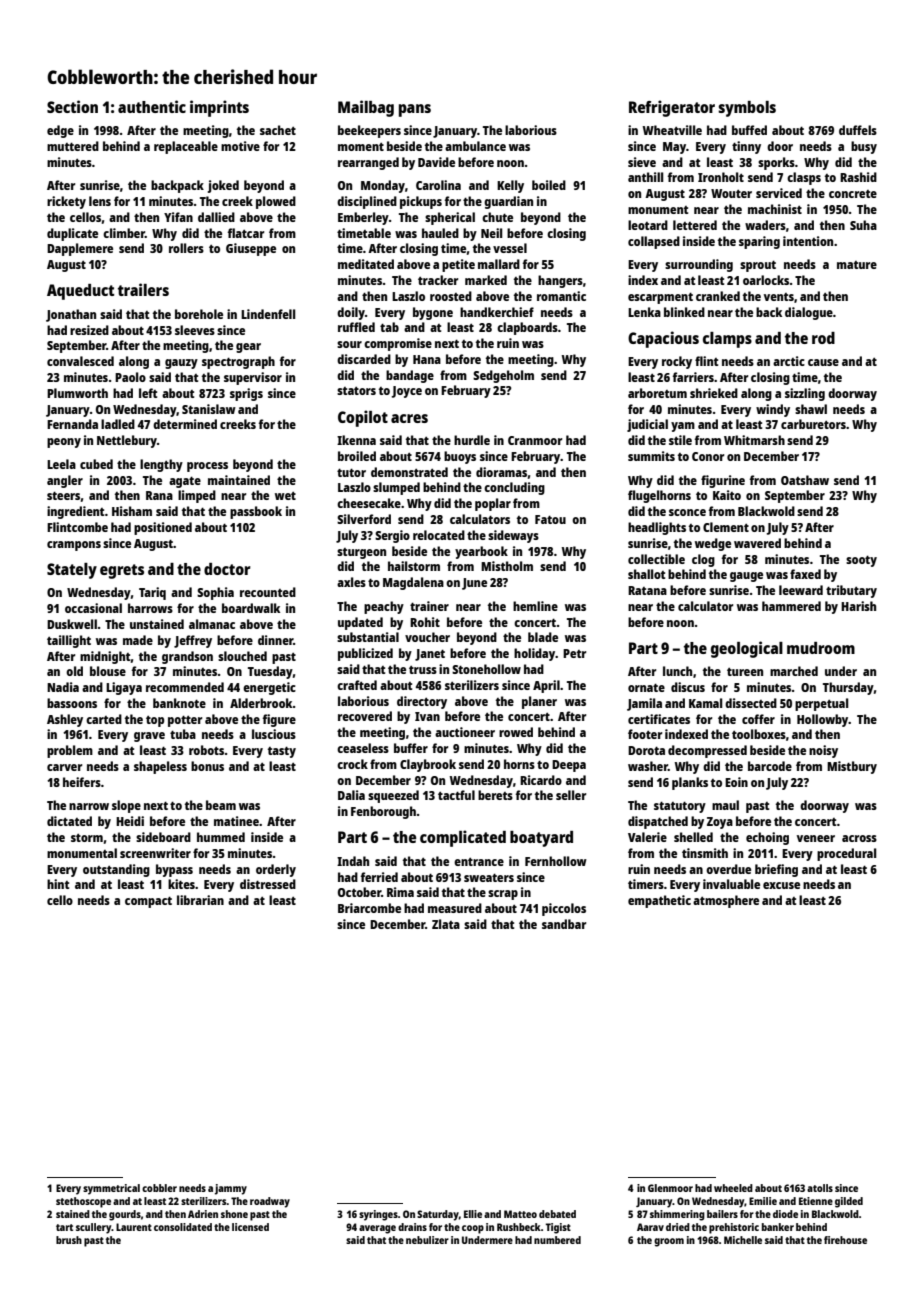 This document has height=1308, width=924. I want to click on boatyard, so click(541, 839).
